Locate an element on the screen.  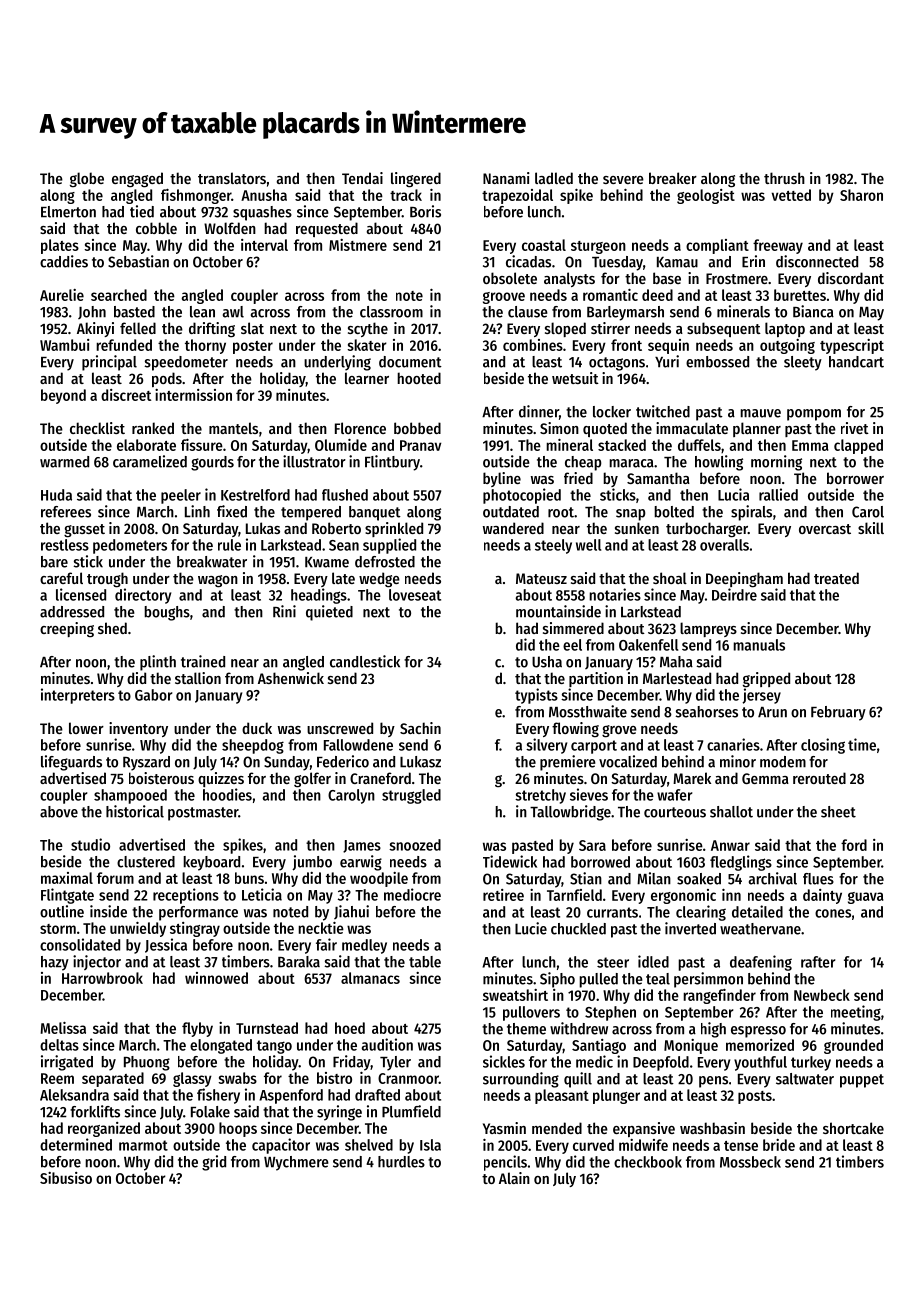
seahorses is located at coordinates (706, 712).
